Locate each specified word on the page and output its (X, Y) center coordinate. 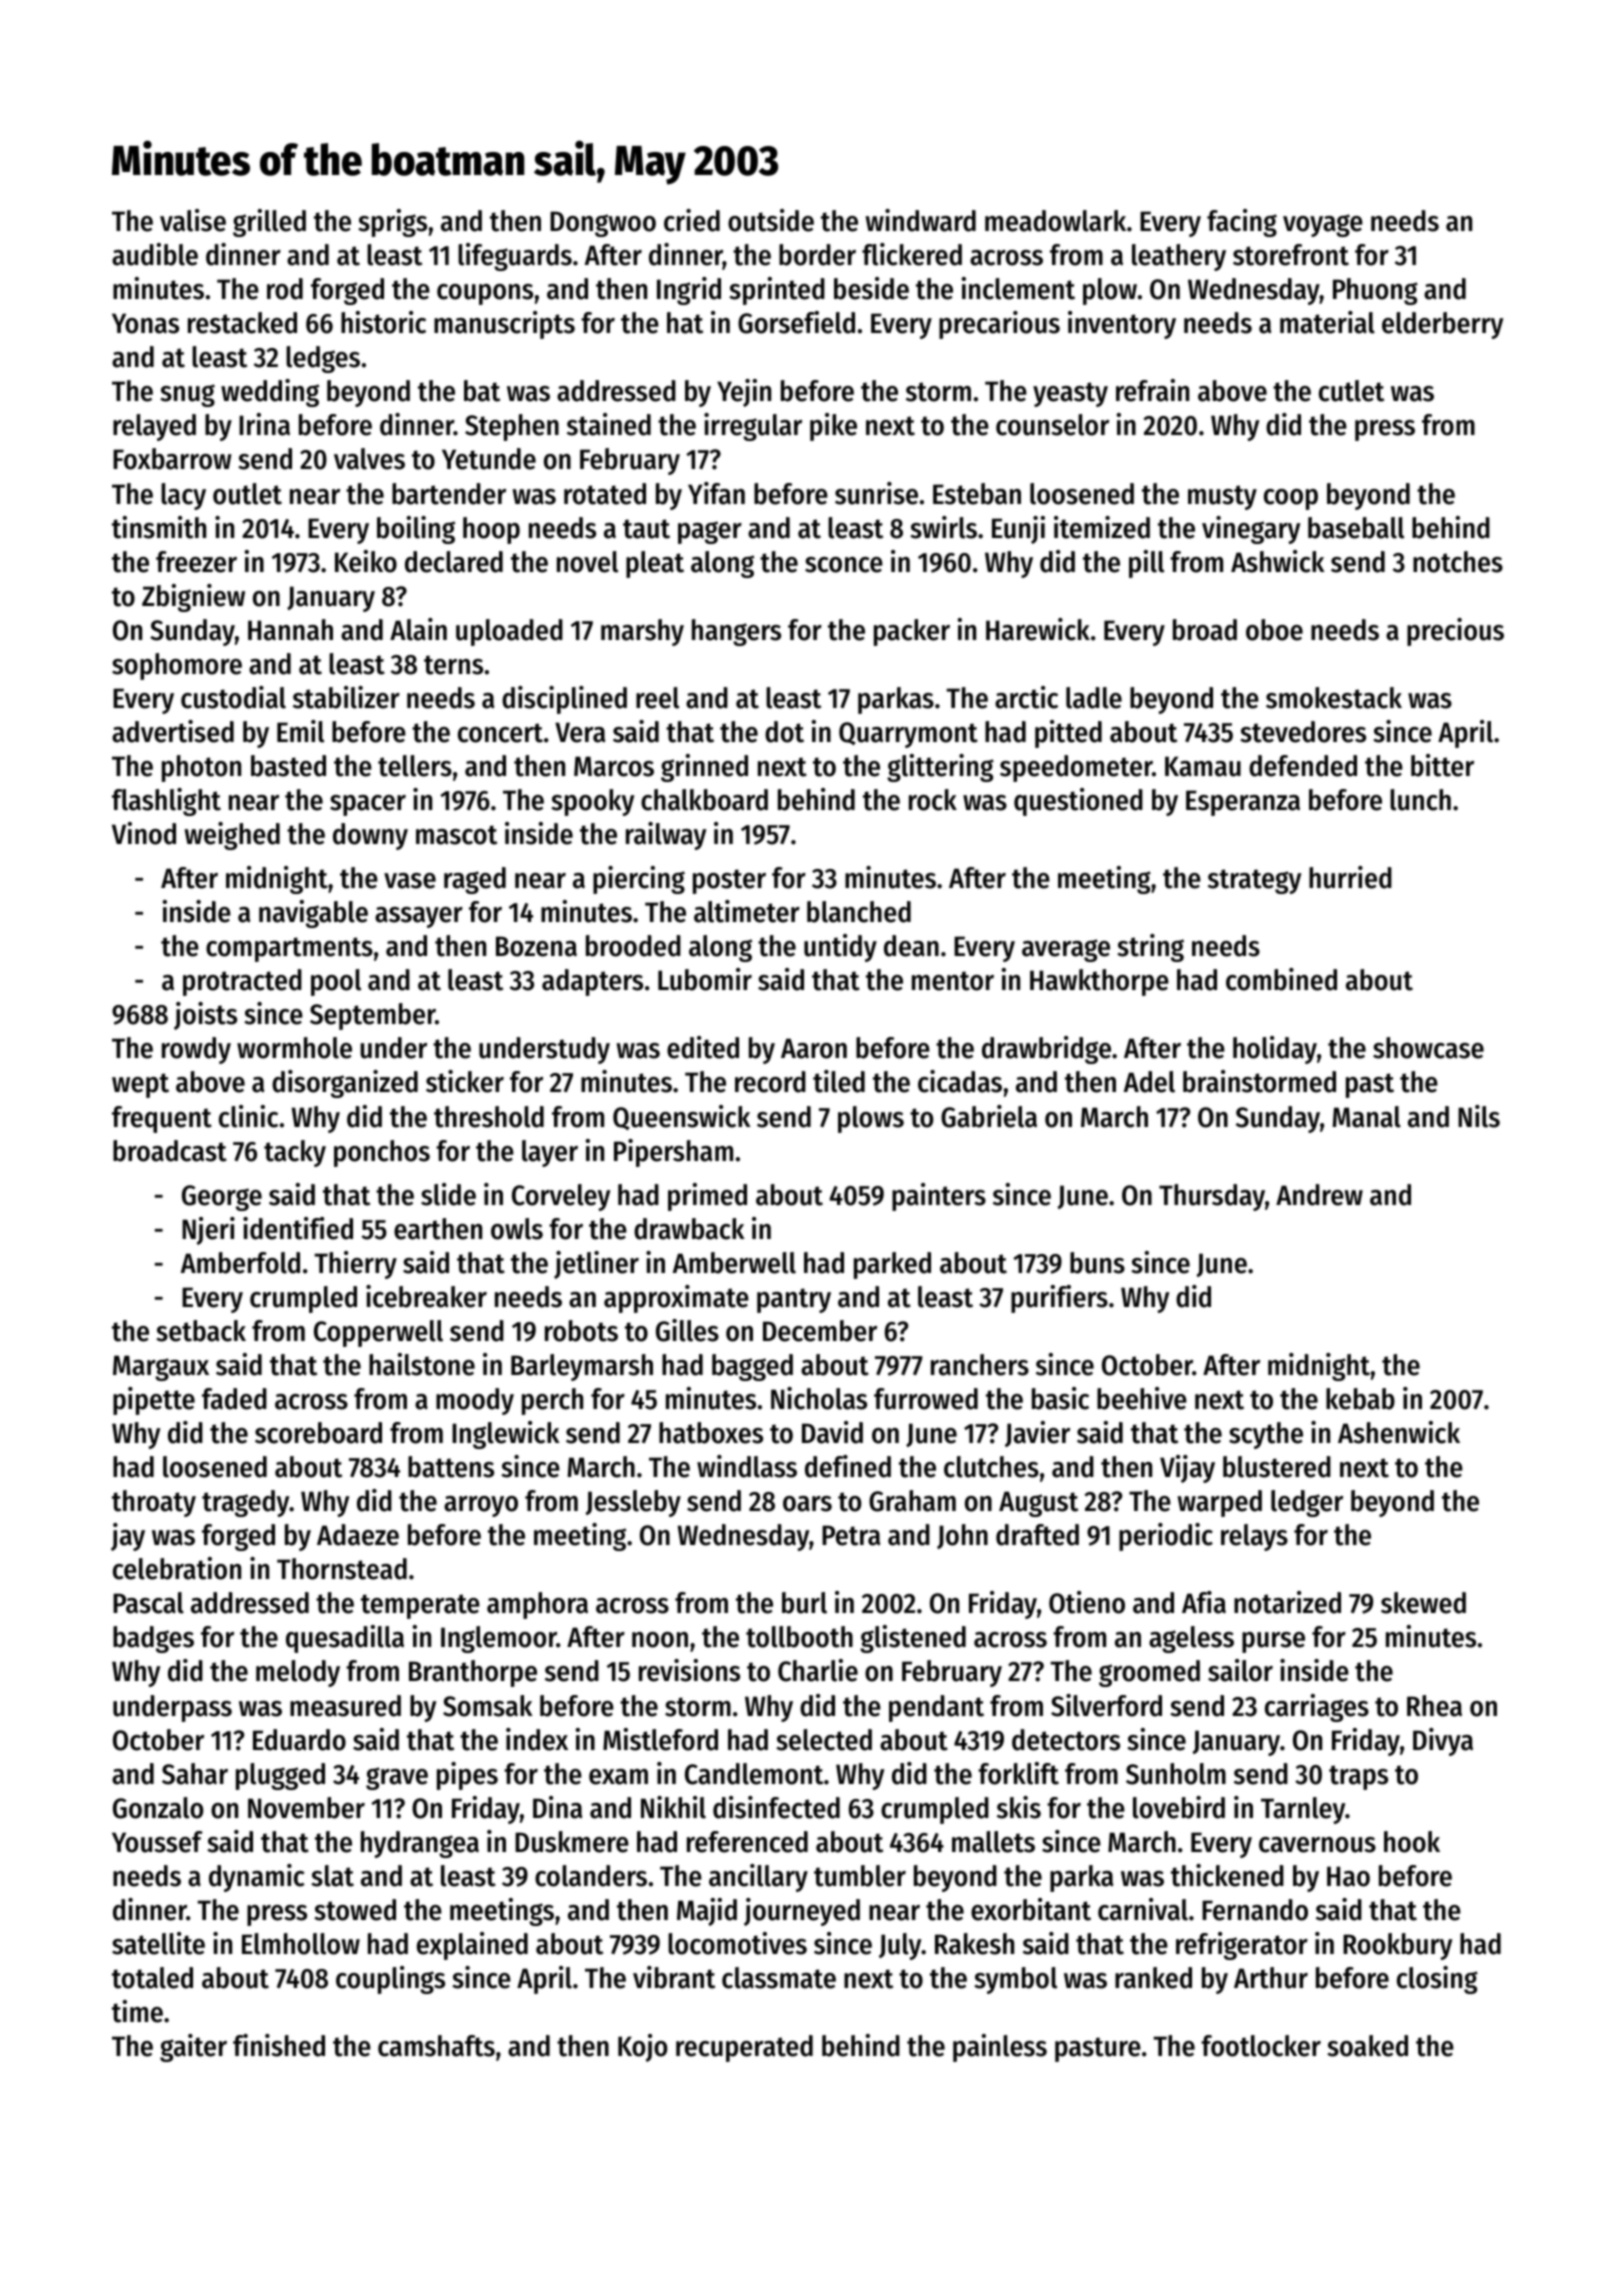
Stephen (512, 427)
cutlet (1351, 391)
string (1150, 948)
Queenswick (681, 1117)
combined (1281, 979)
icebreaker (426, 1296)
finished (279, 2045)
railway (666, 836)
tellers (415, 766)
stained (609, 424)
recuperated (744, 2048)
